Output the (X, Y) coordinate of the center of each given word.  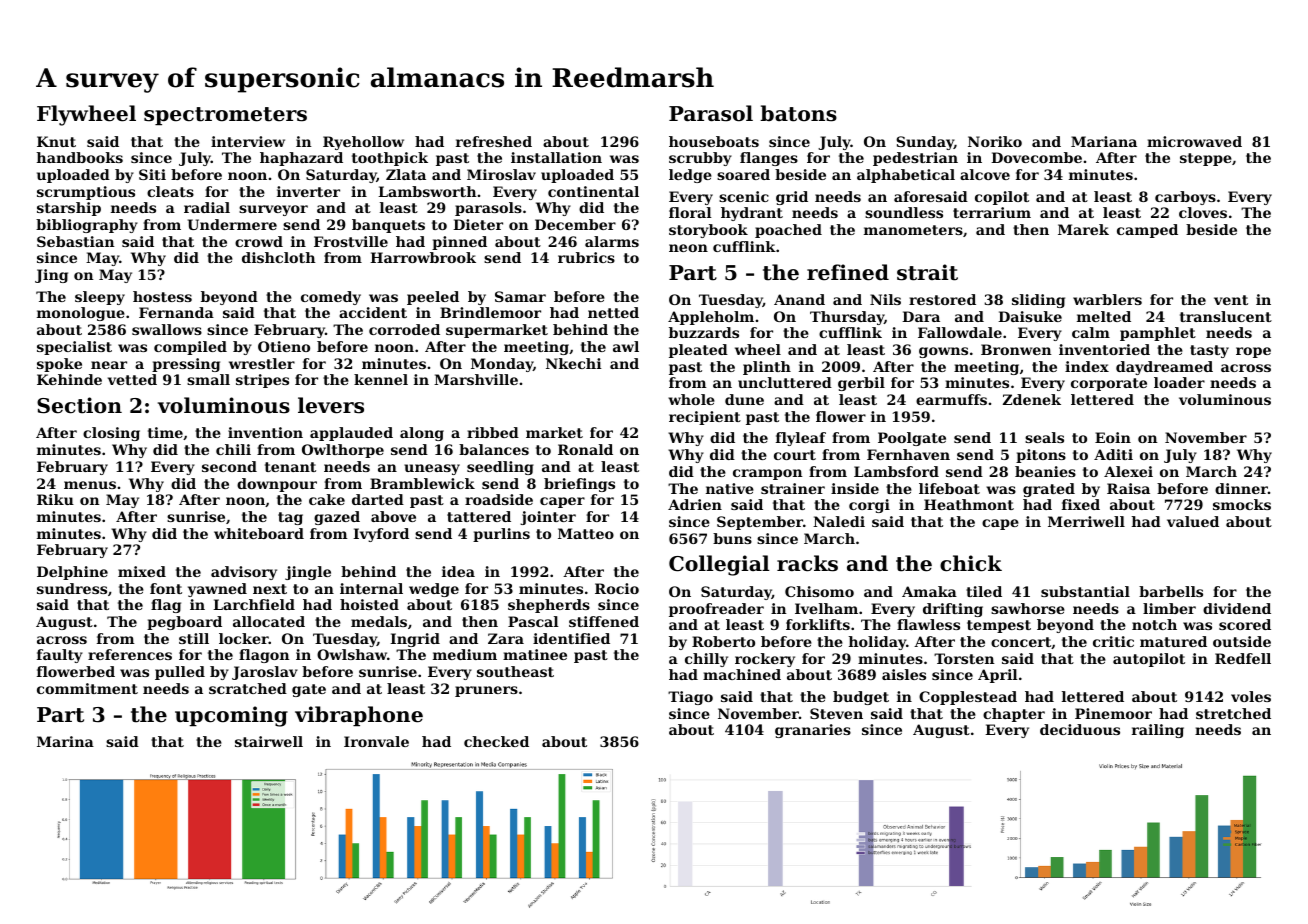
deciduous (1080, 729)
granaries (813, 731)
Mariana (1104, 141)
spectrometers (225, 116)
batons (798, 113)
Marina (65, 741)
